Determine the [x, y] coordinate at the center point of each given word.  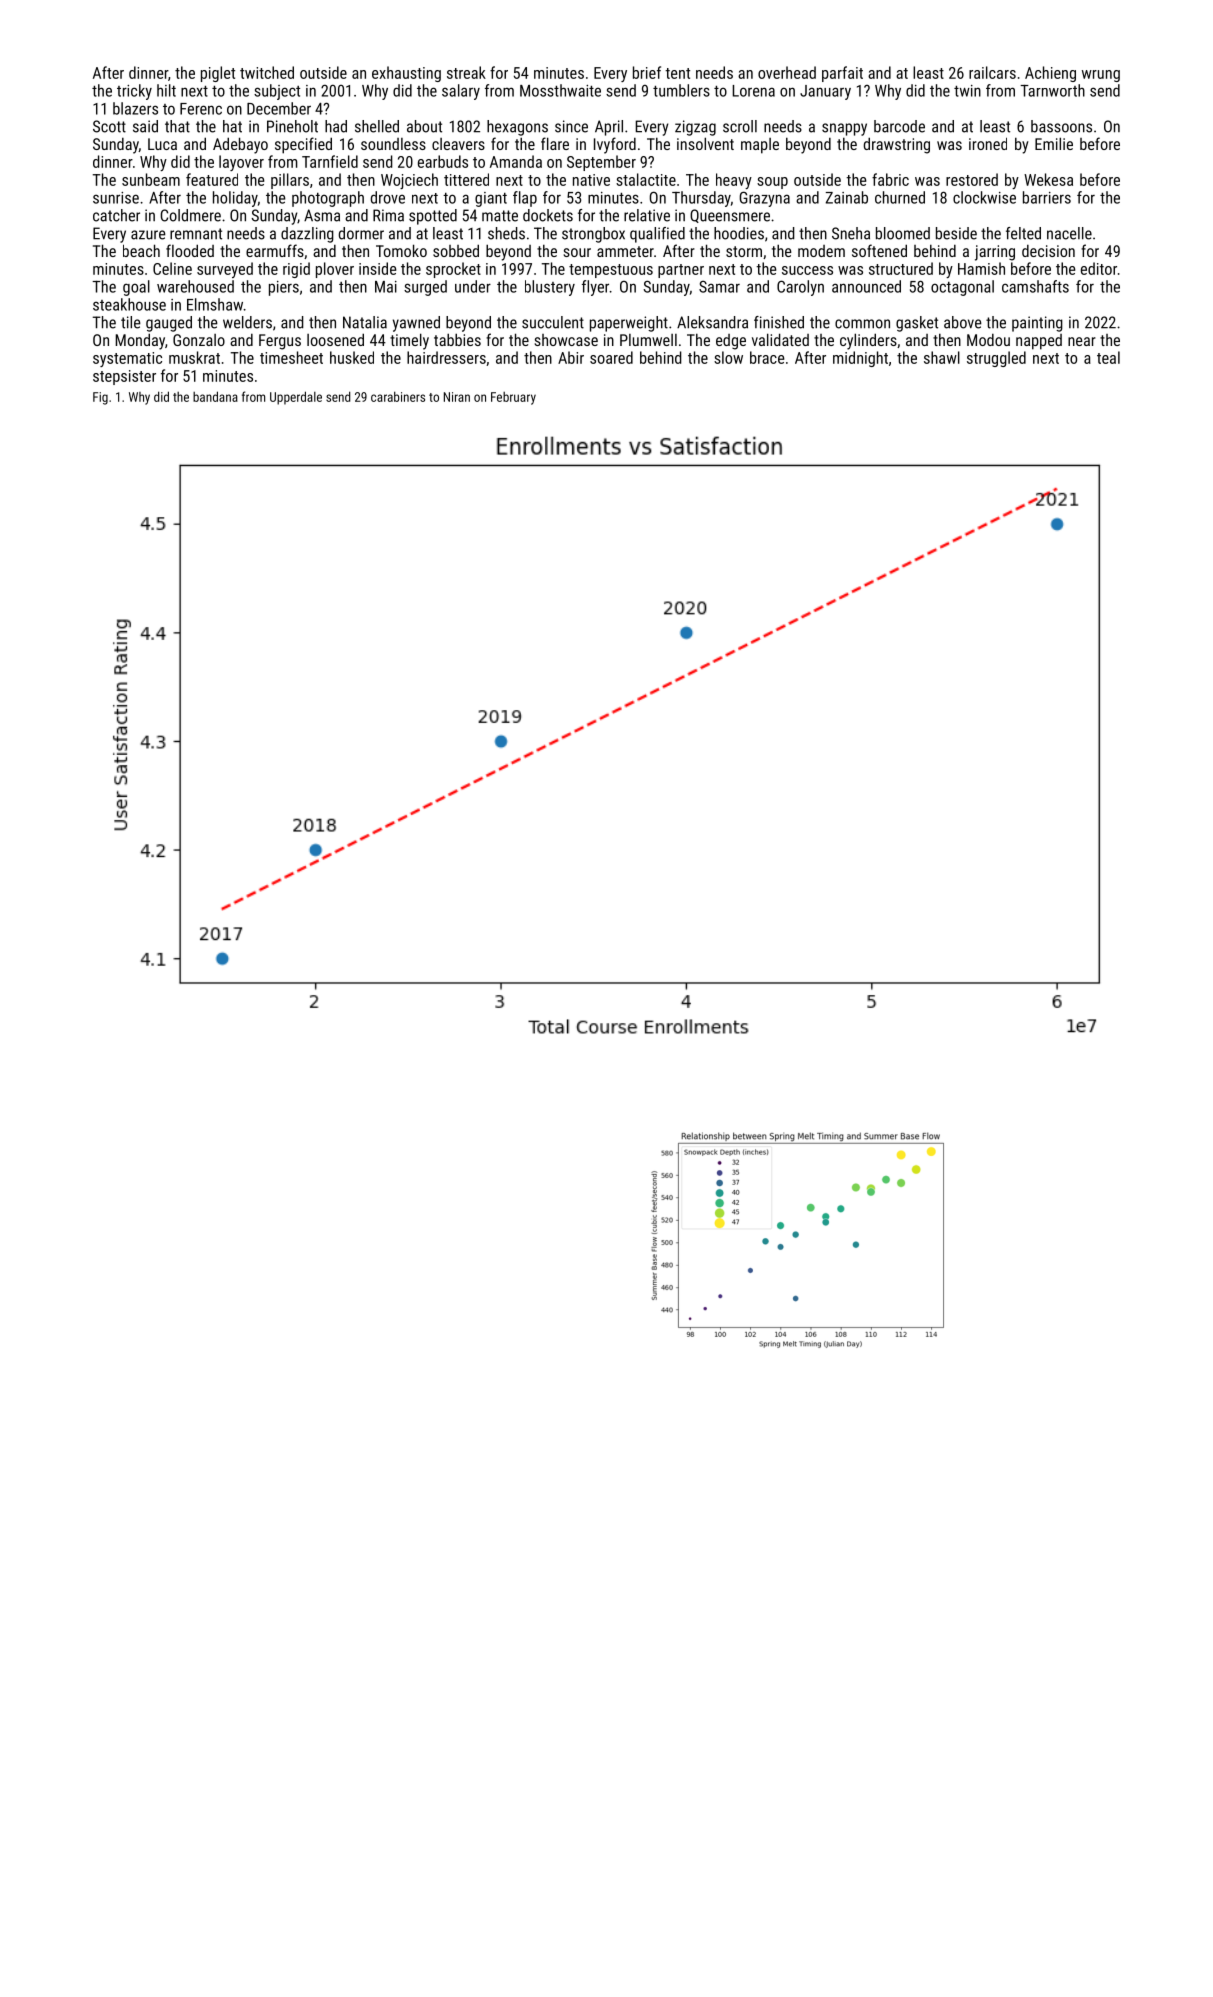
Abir [571, 357]
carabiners [398, 396]
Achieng [1050, 74]
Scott [109, 126]
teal [1108, 357]
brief [647, 72]
